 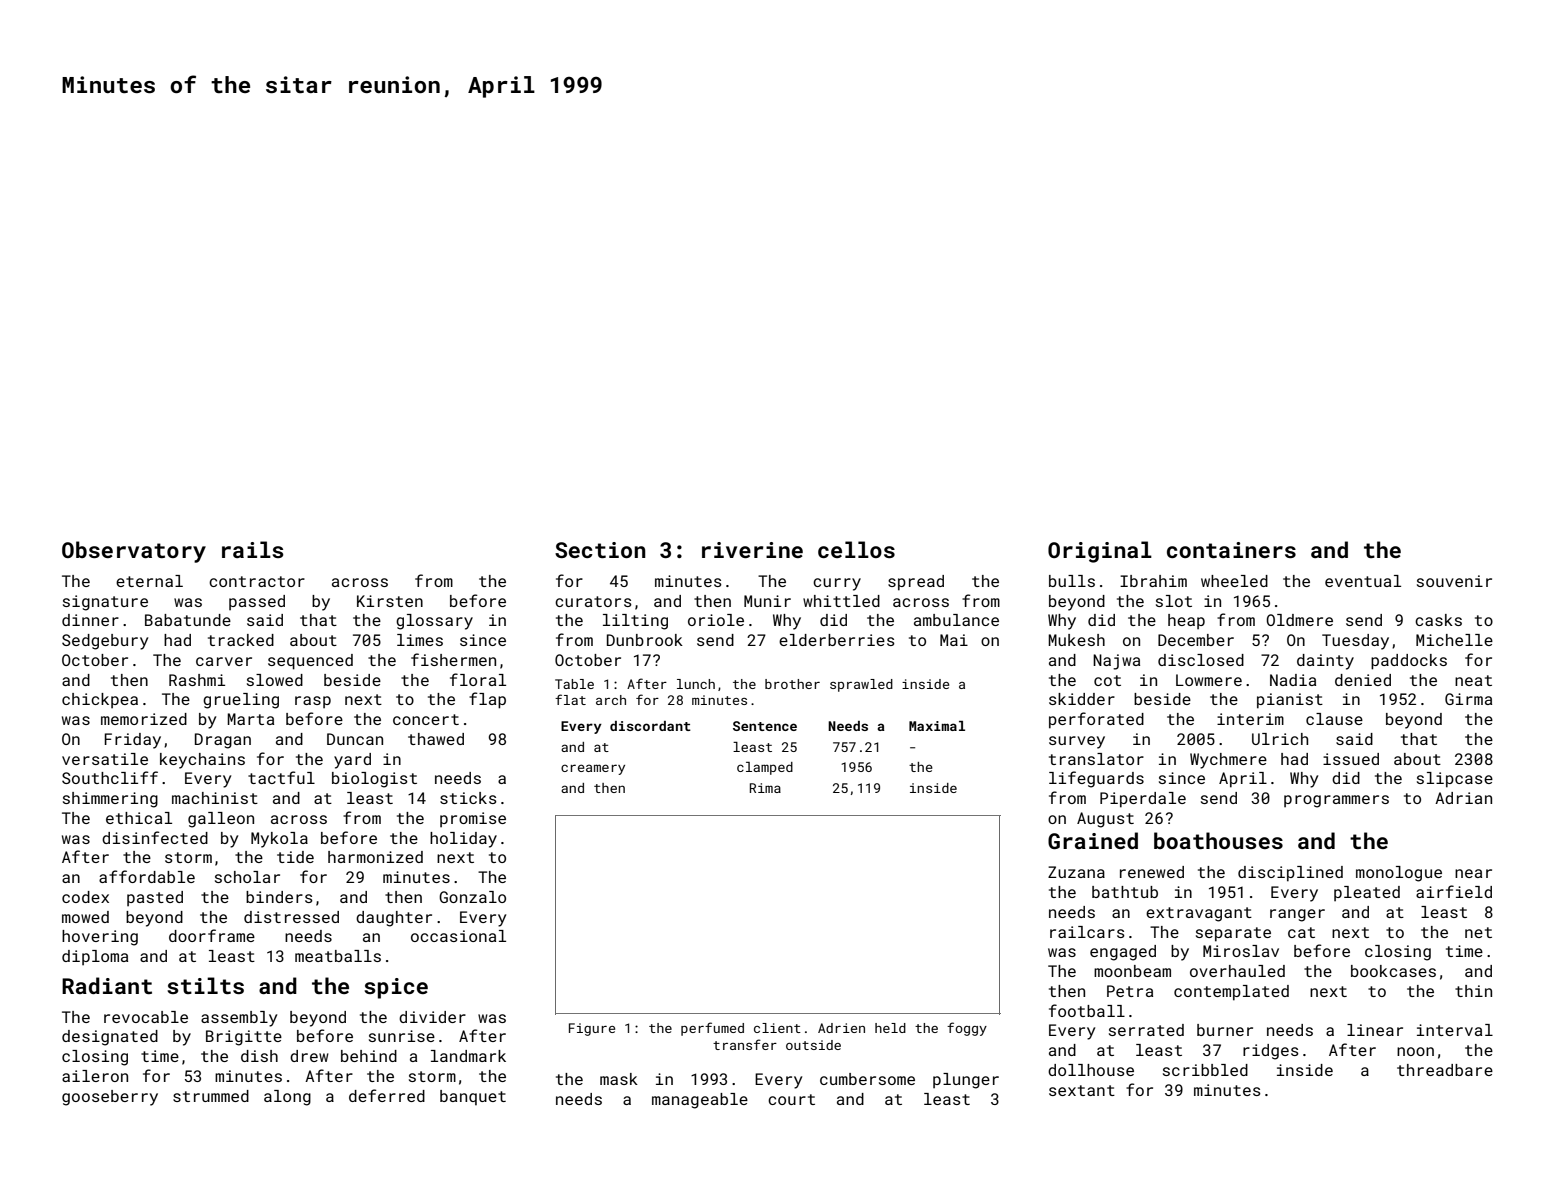 I want to click on thawed, so click(x=436, y=739).
